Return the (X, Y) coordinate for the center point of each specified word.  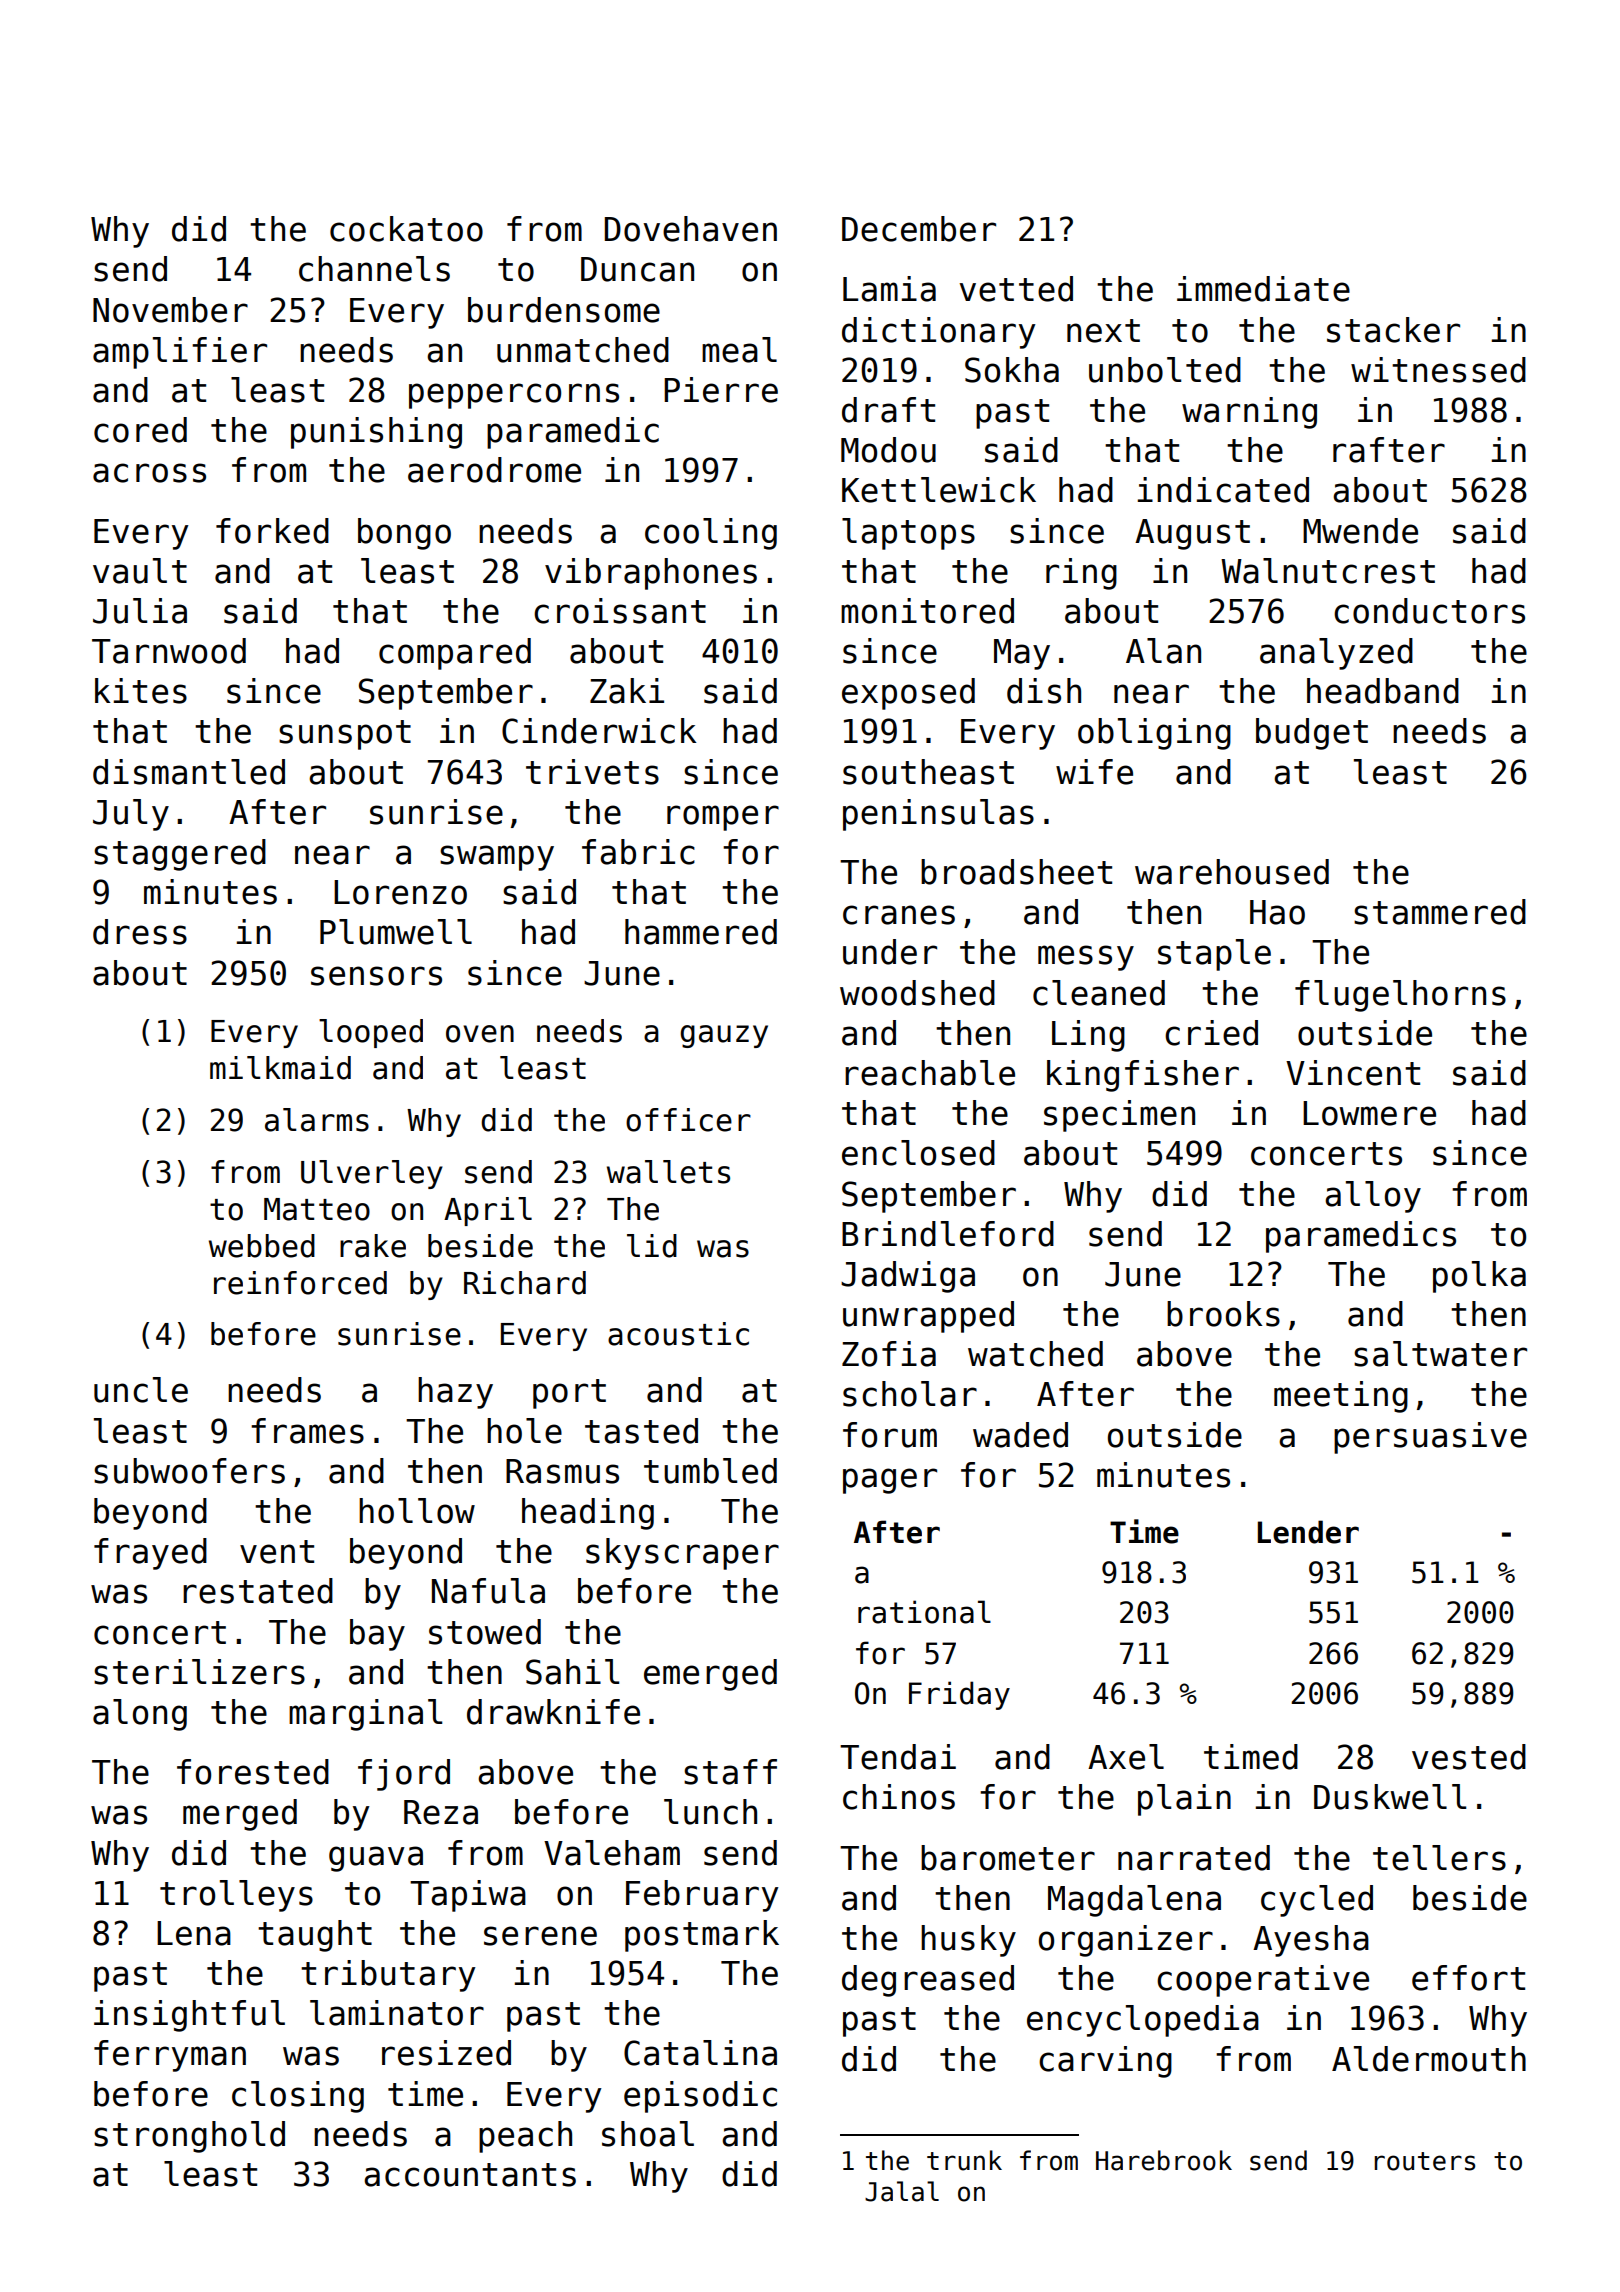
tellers (1439, 1858)
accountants (470, 2175)
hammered (701, 932)
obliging (1154, 734)
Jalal (902, 2191)
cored (140, 430)
